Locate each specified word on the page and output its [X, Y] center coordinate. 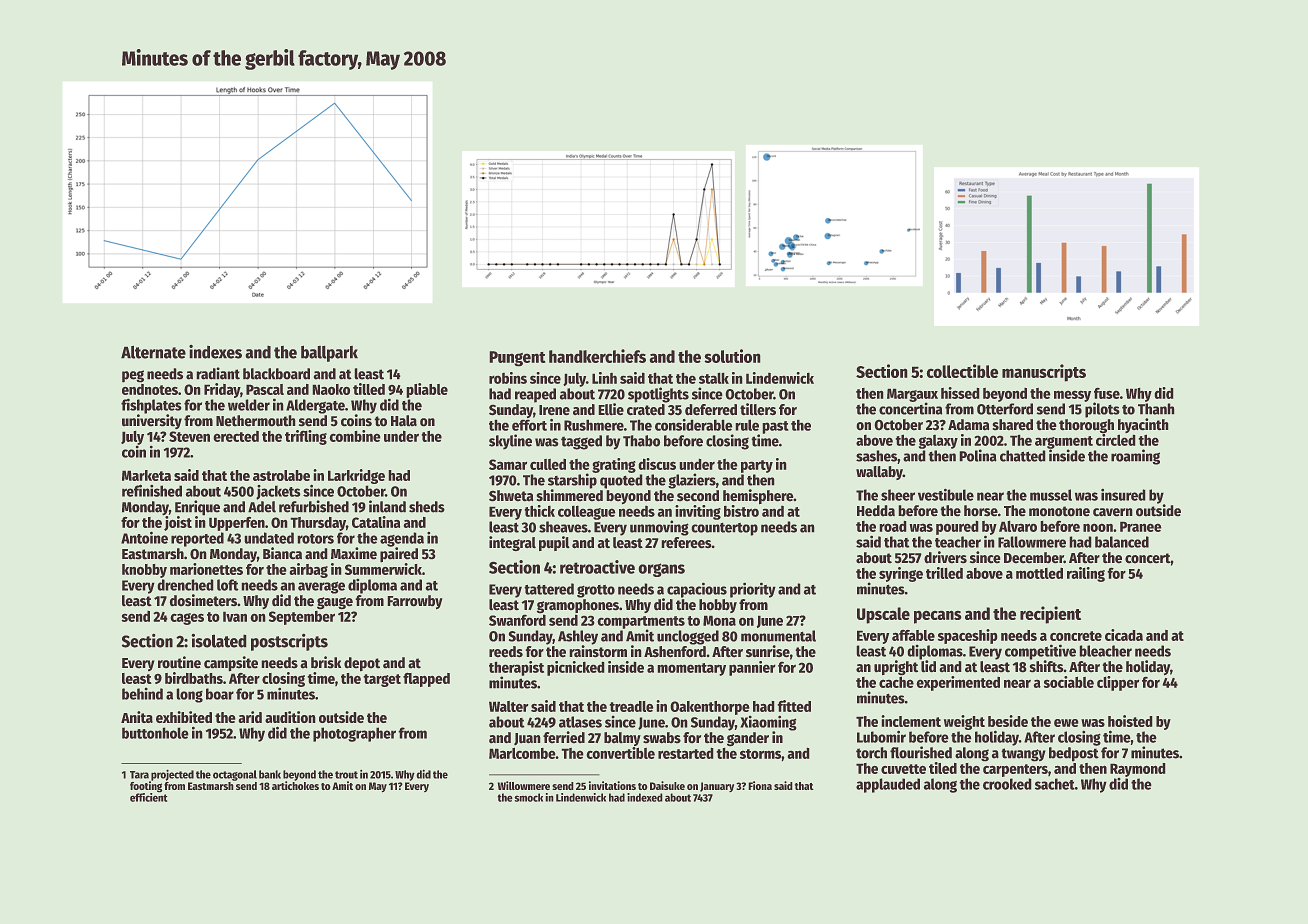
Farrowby [415, 602]
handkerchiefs [597, 356]
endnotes [150, 389]
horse [981, 510]
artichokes [295, 785]
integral [512, 543]
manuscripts [1044, 373]
